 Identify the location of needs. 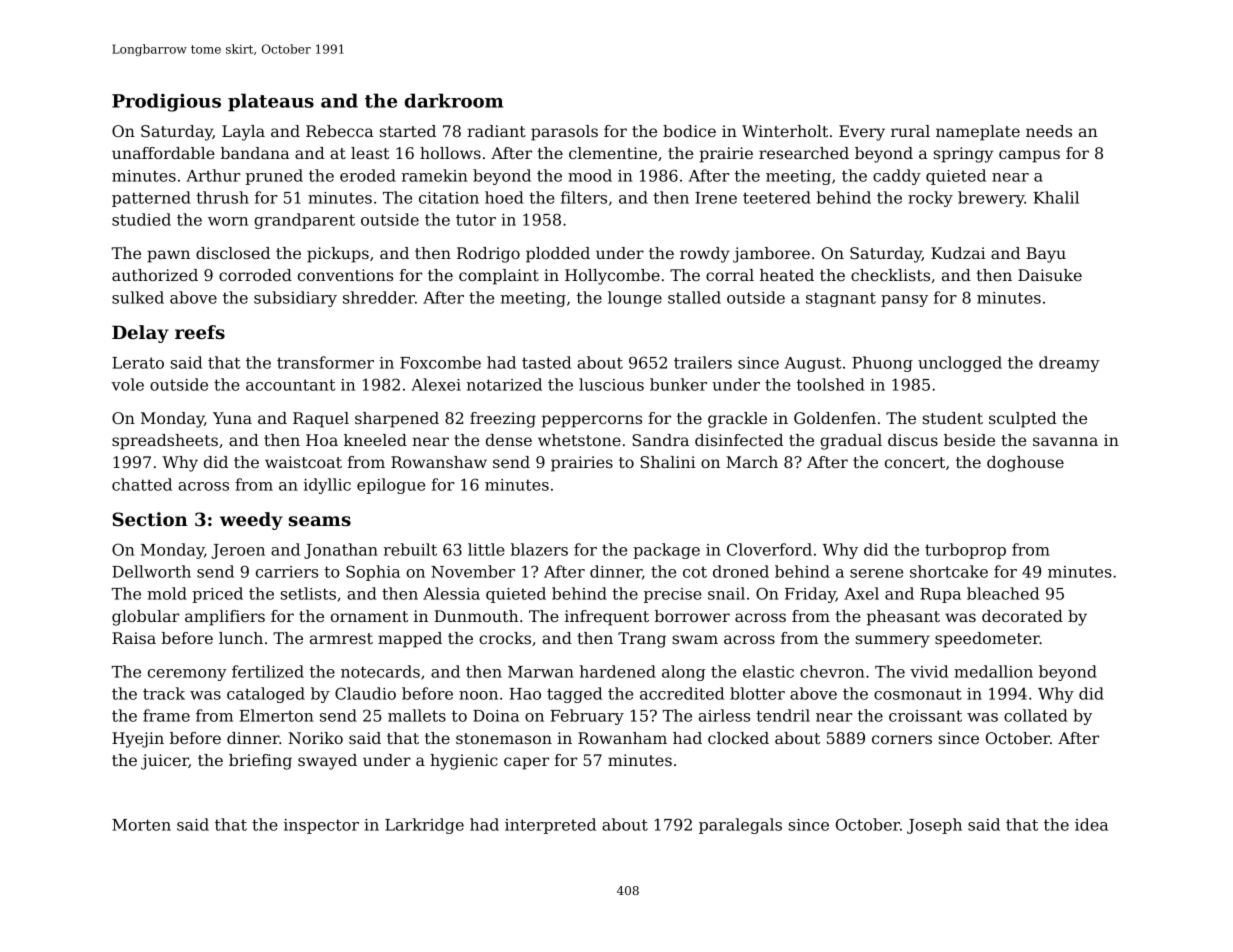
(1049, 131).
